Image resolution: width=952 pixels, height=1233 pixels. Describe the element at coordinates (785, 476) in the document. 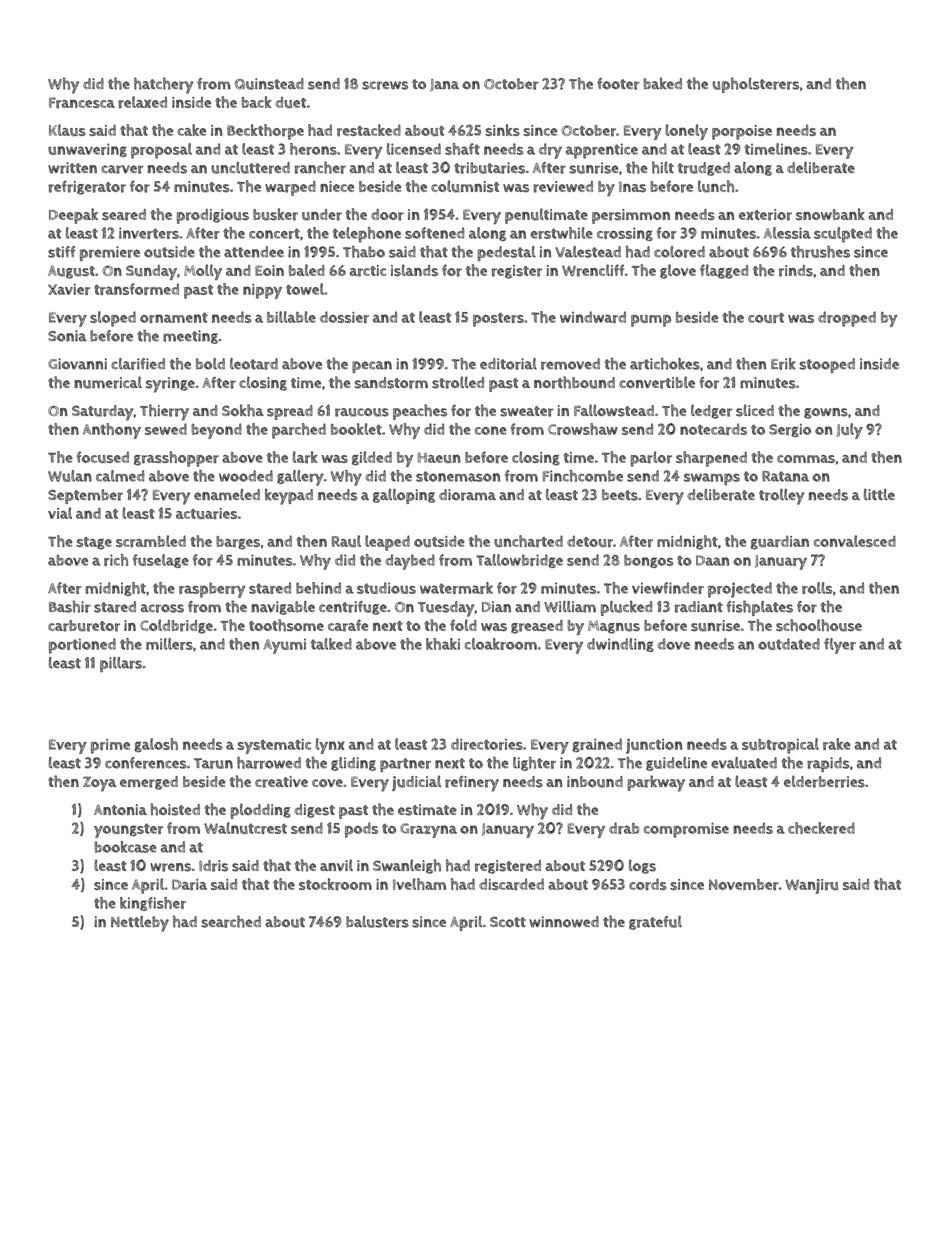

I see `Ratana` at that location.
